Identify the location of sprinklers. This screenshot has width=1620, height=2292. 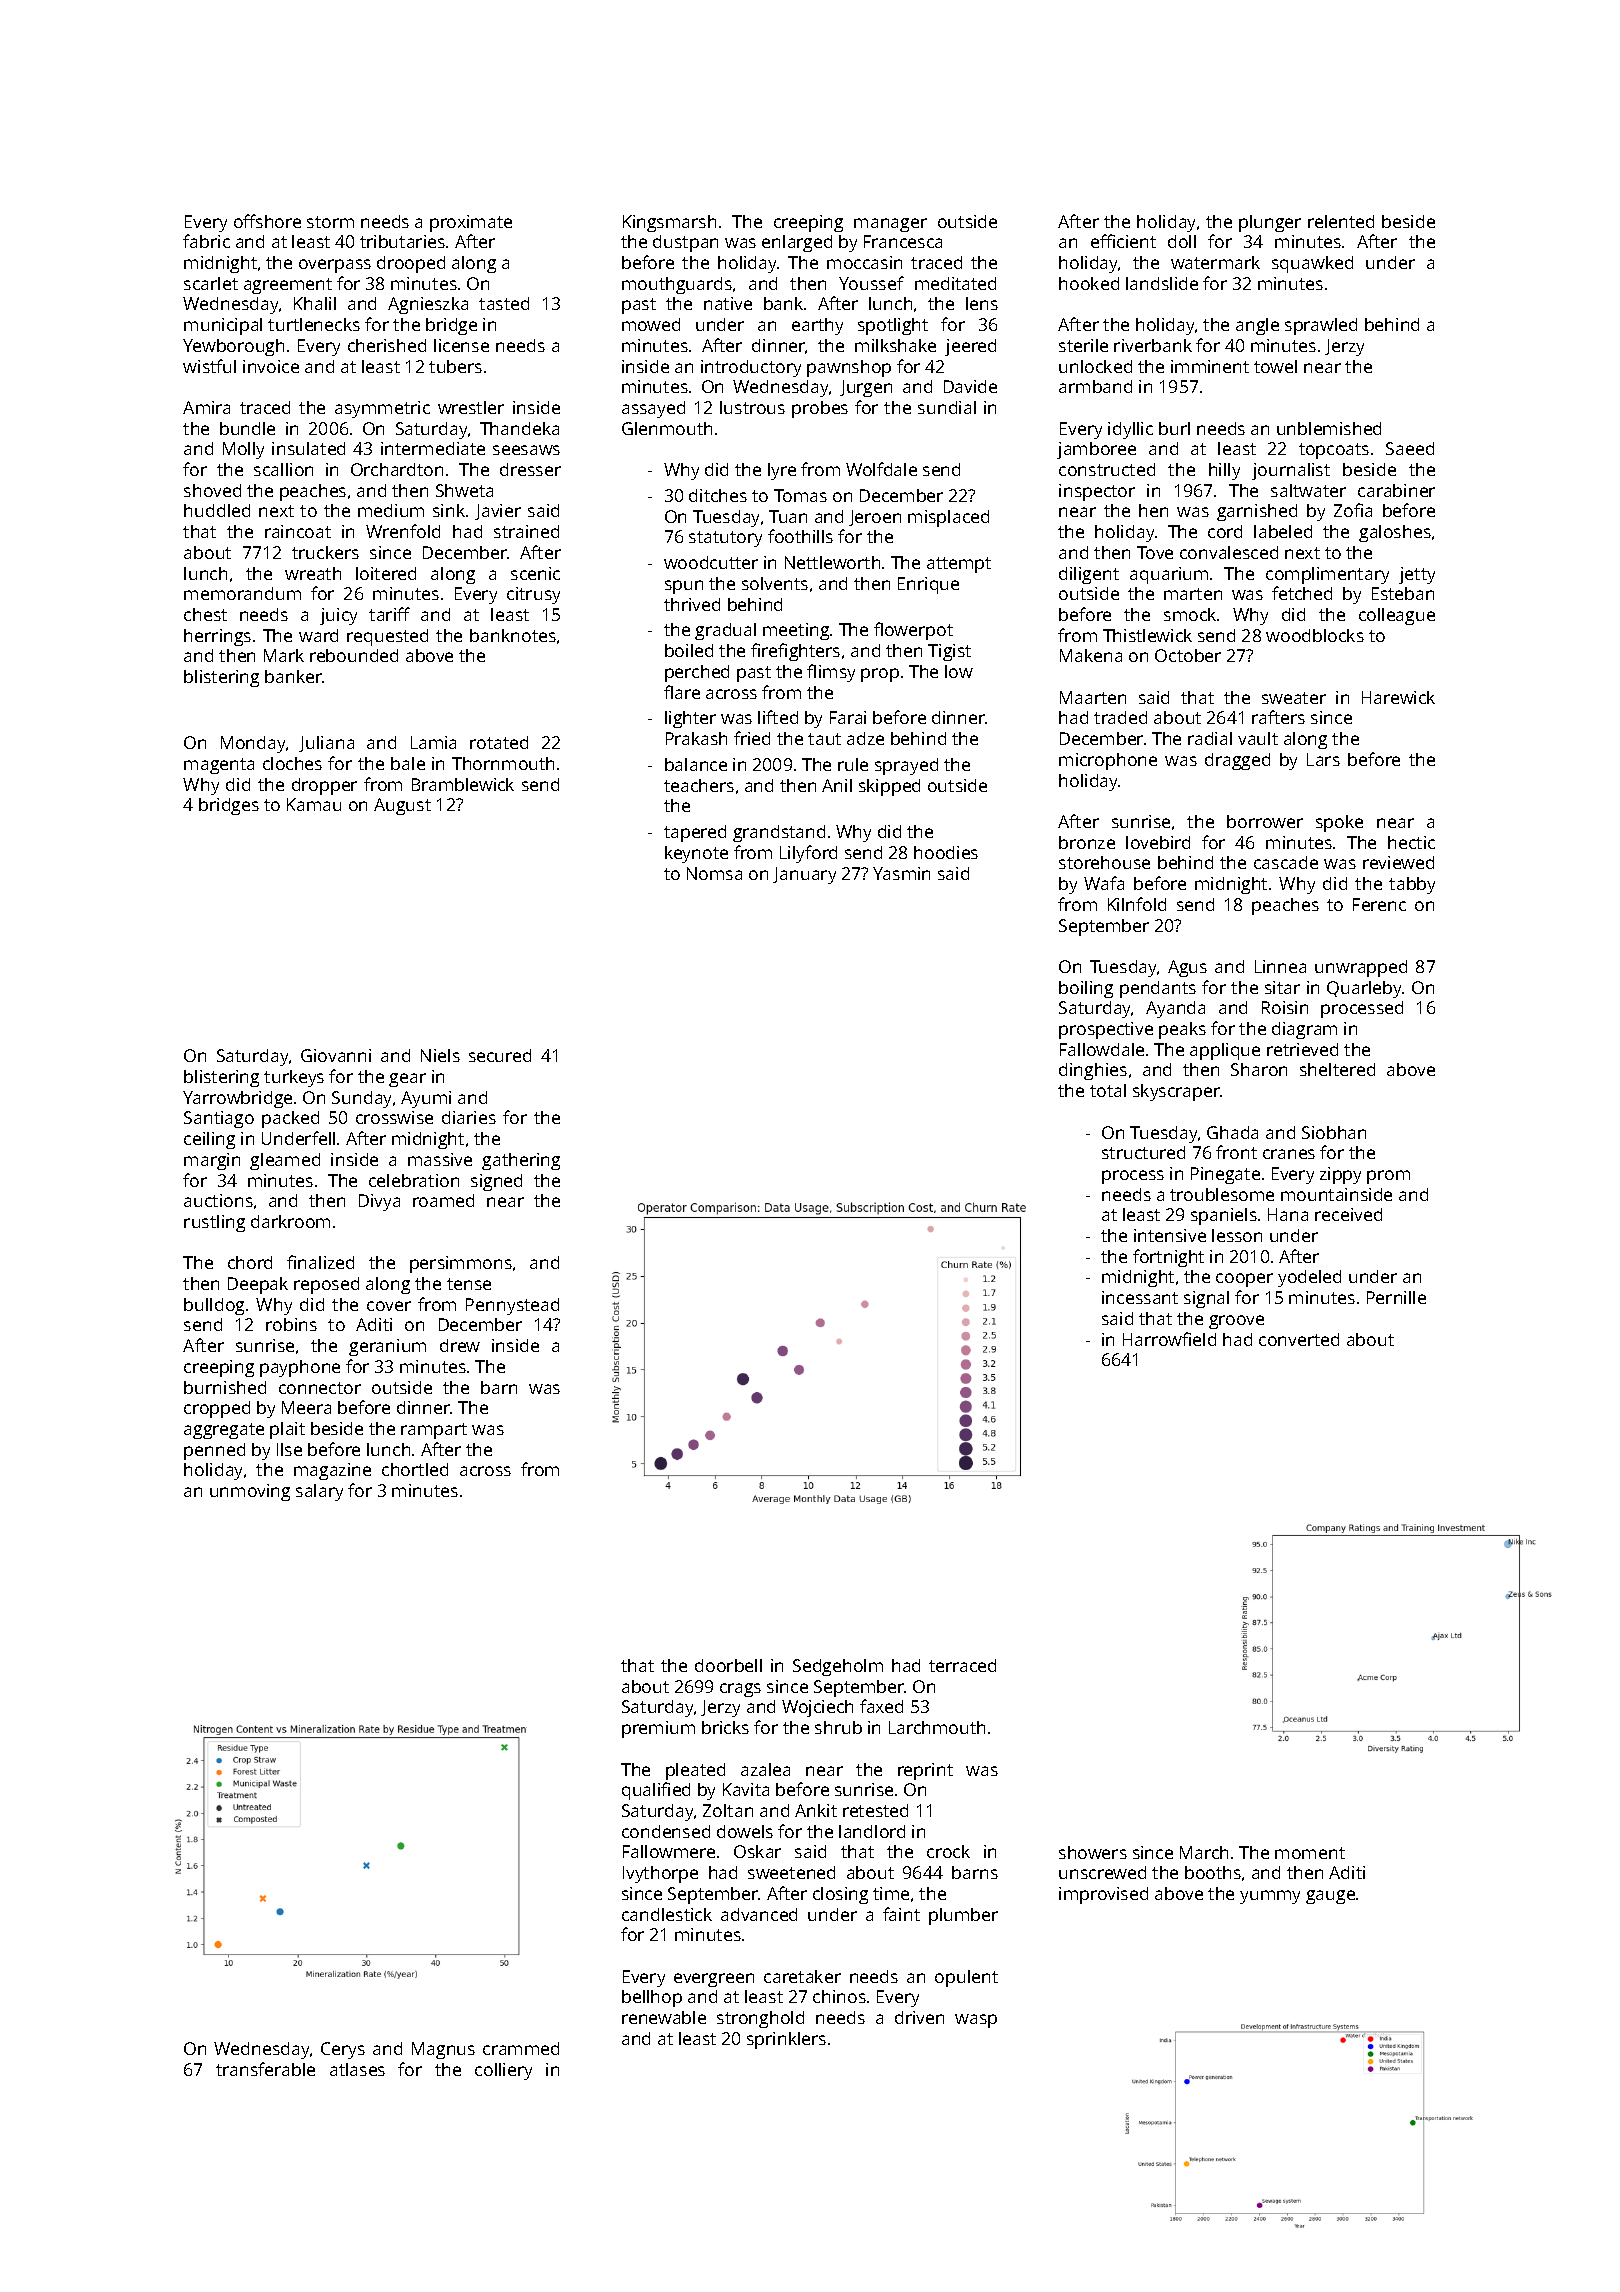
(786, 2040).
